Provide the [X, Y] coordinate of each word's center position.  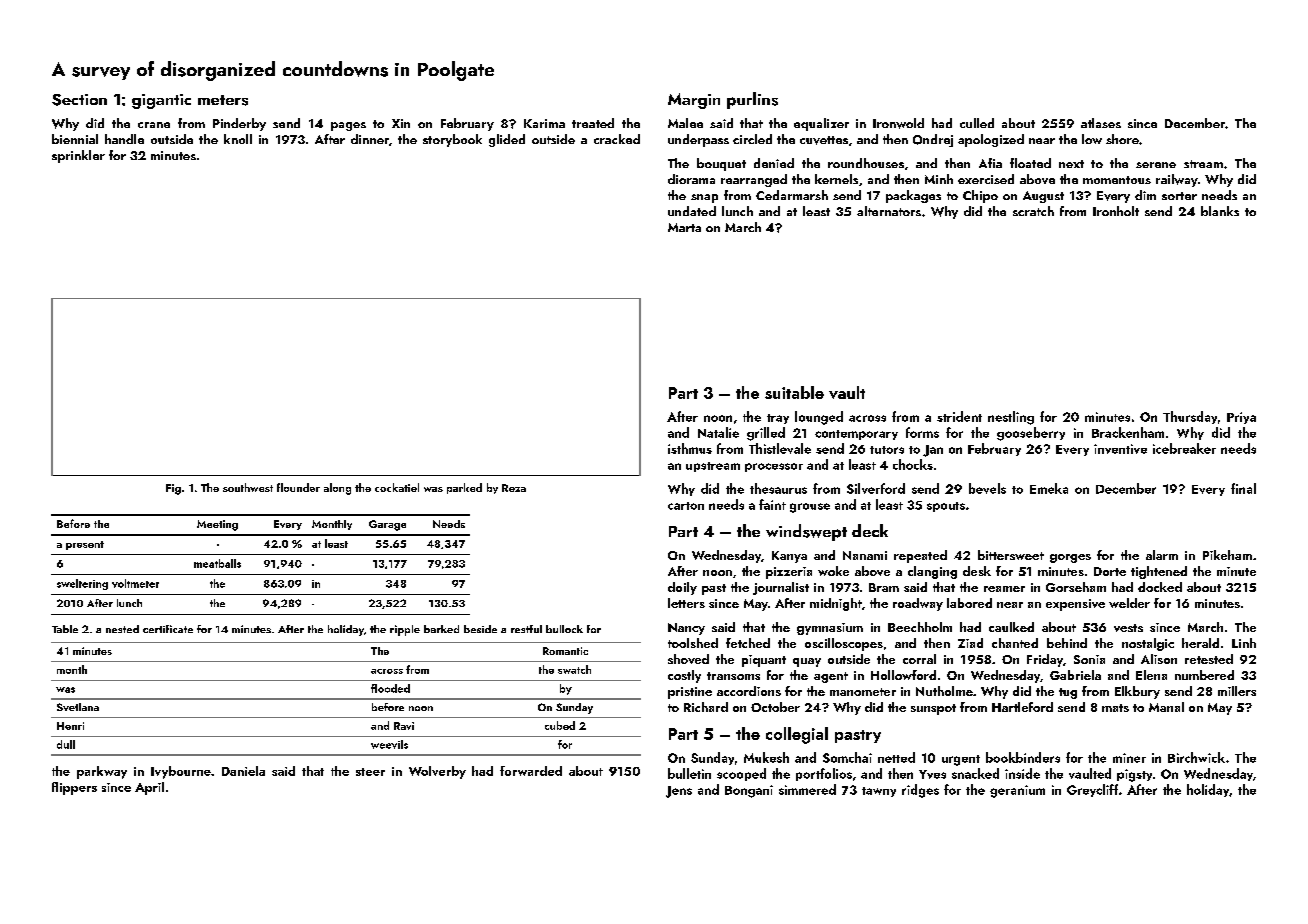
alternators [889, 211]
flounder [298, 487]
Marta [684, 227]
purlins [752, 100]
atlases [1101, 123]
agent [831, 677]
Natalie [718, 432]
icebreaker [1184, 448]
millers [1237, 691]
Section [79, 100]
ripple [405, 630]
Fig [173, 489]
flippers [74, 788]
